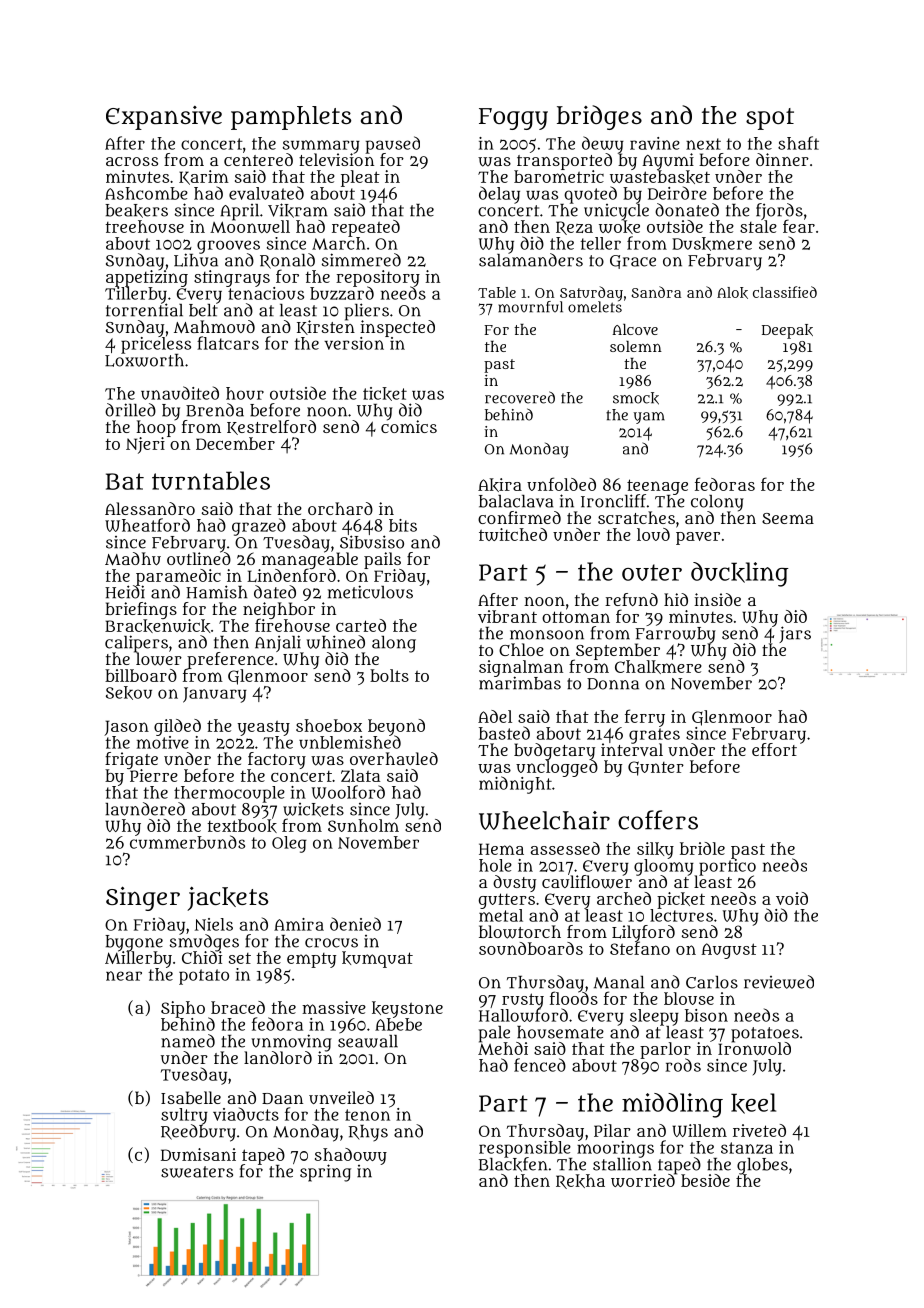 Image resolution: width=924 pixels, height=1308 pixels. Describe the element at coordinates (136, 211) in the screenshot. I see `beakers` at that location.
